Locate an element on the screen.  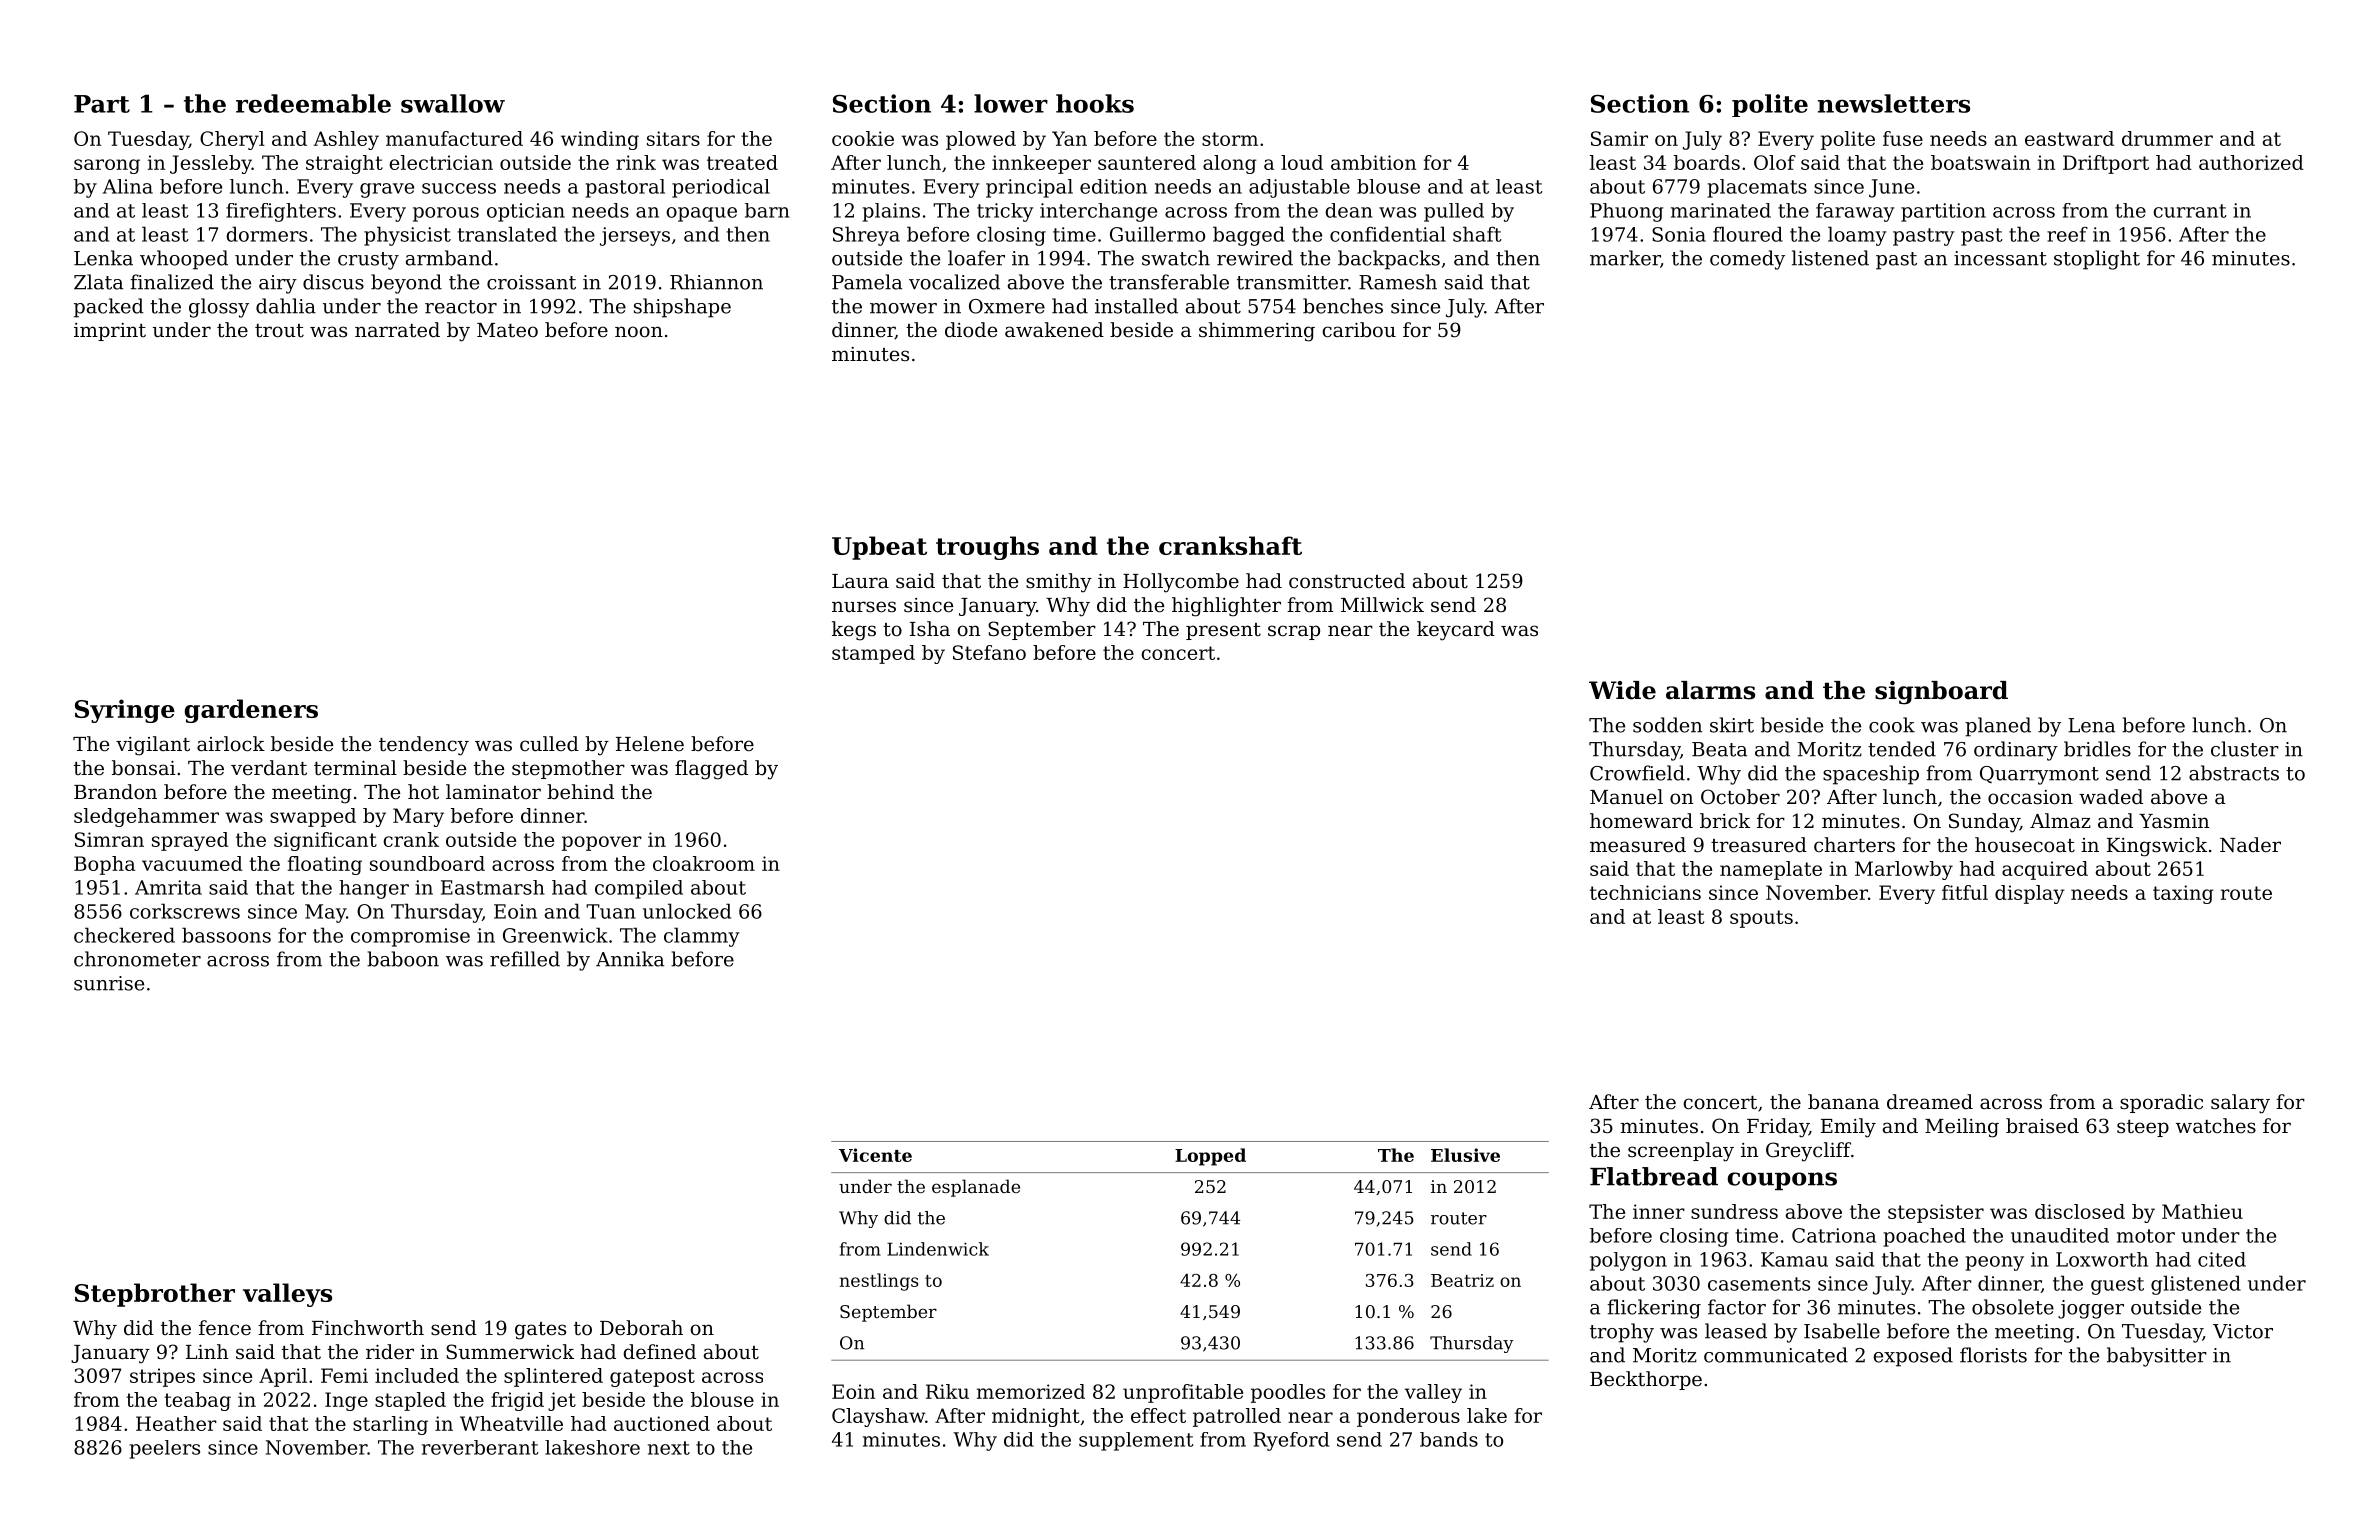
clammy is located at coordinates (702, 937).
